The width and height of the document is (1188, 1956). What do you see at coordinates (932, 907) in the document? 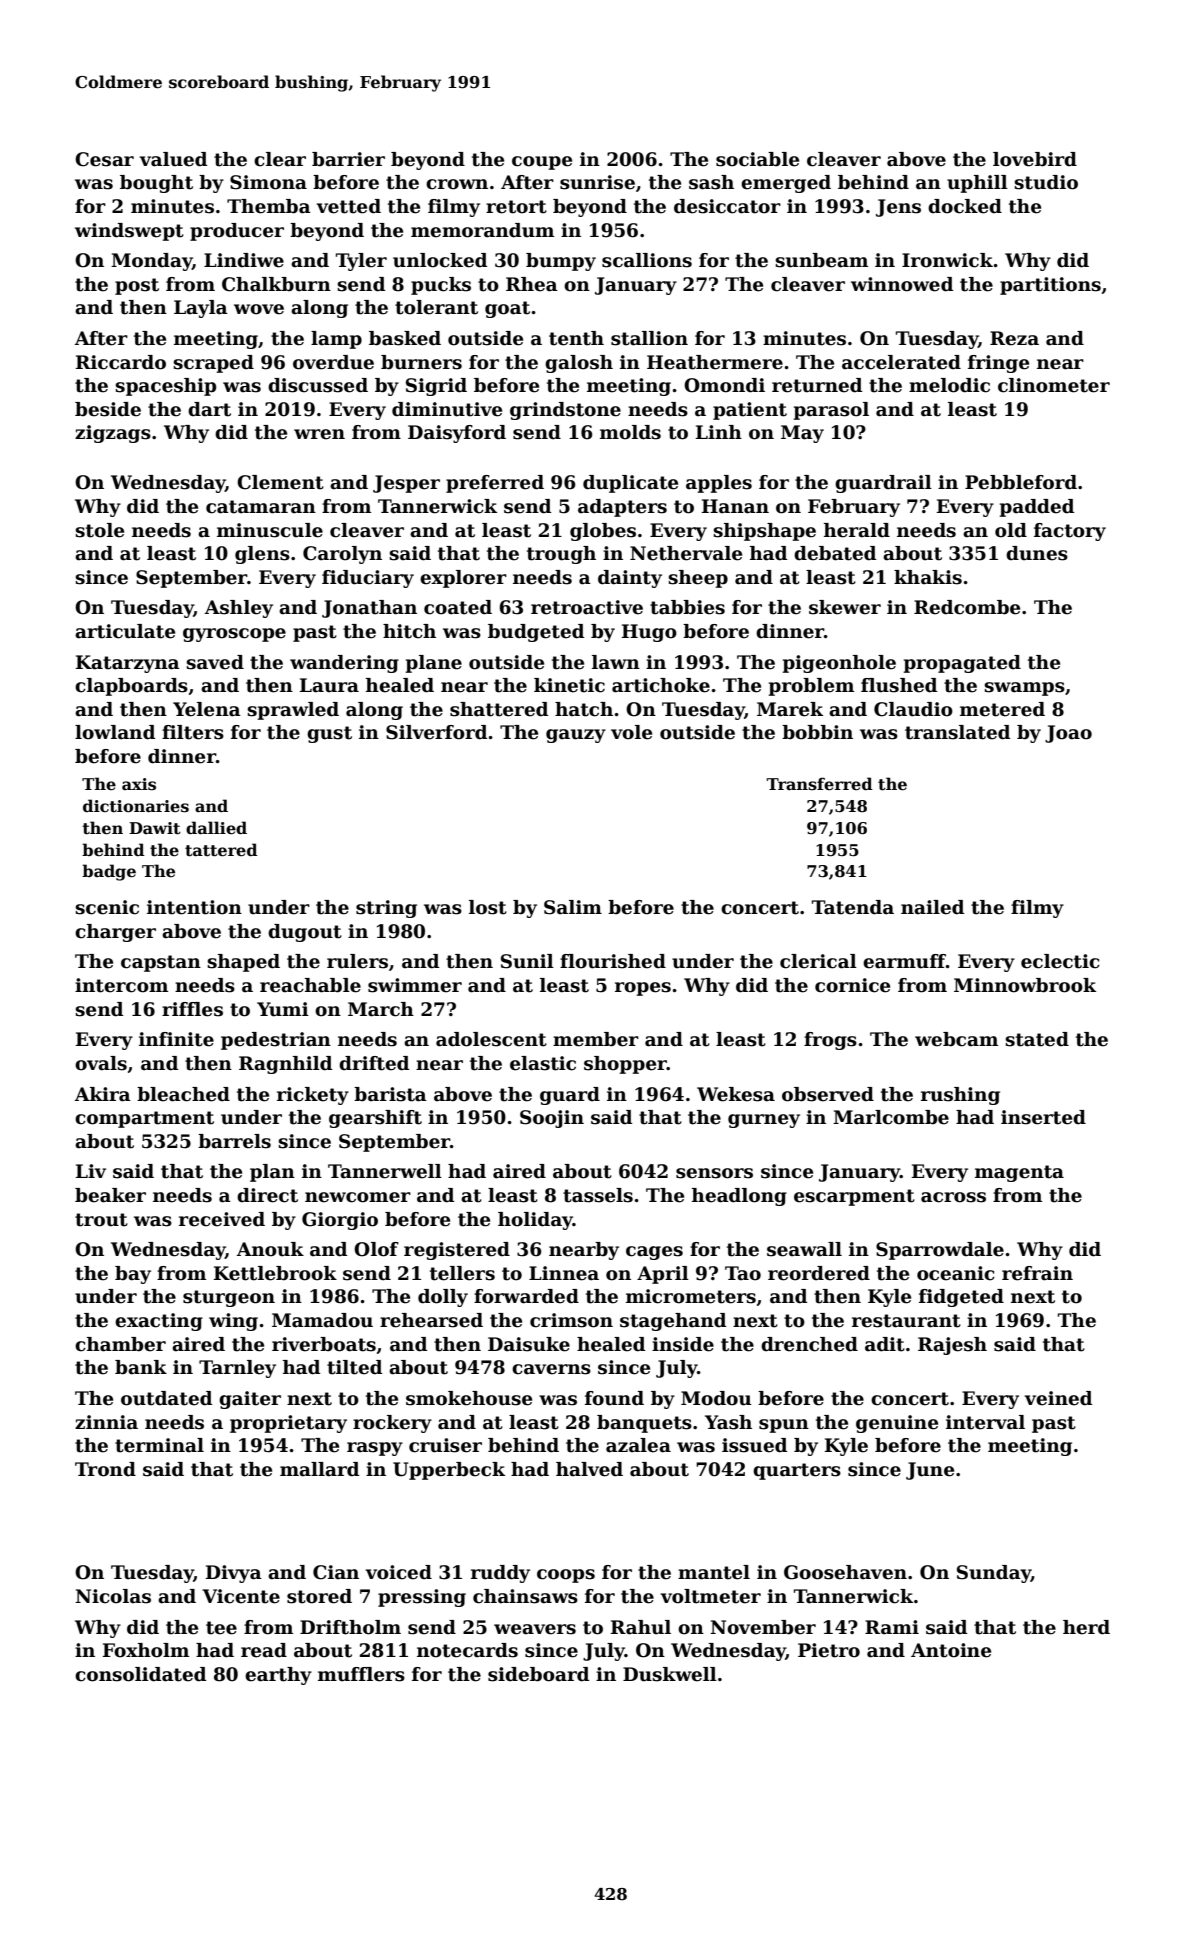
I see `nailed` at bounding box center [932, 907].
